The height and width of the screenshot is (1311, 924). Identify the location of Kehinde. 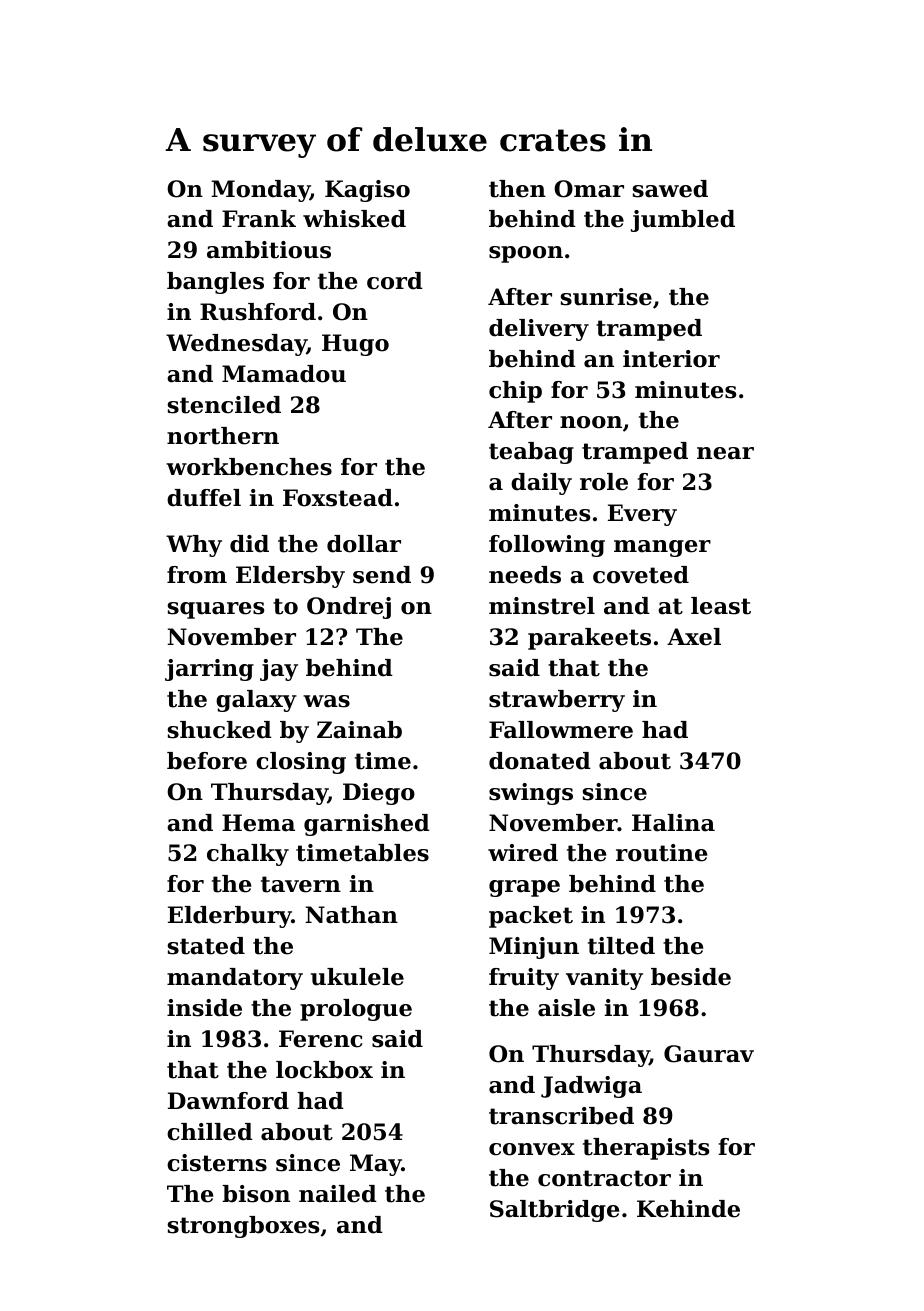
(688, 1209).
